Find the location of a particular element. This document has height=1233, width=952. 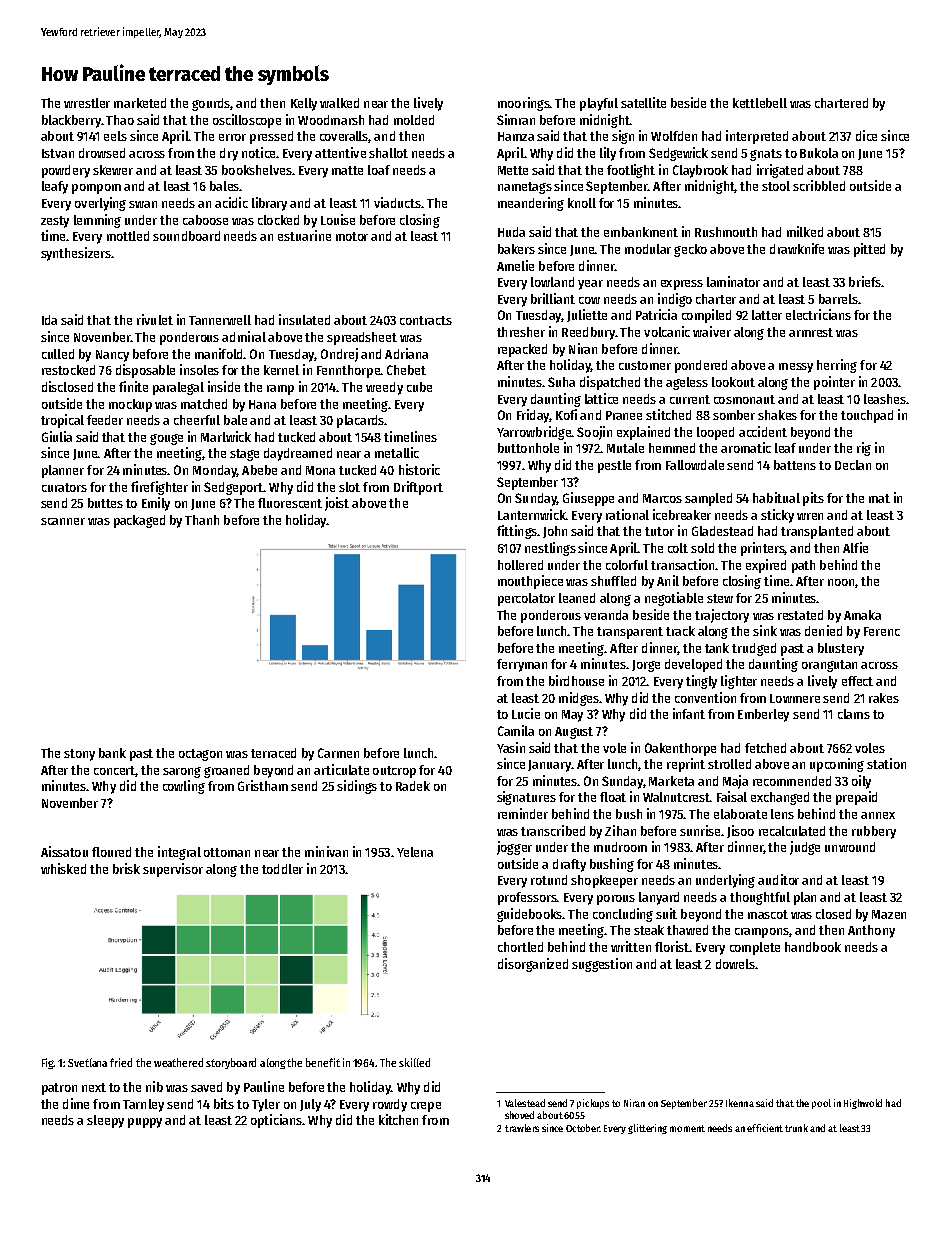

ferryman is located at coordinates (522, 665).
